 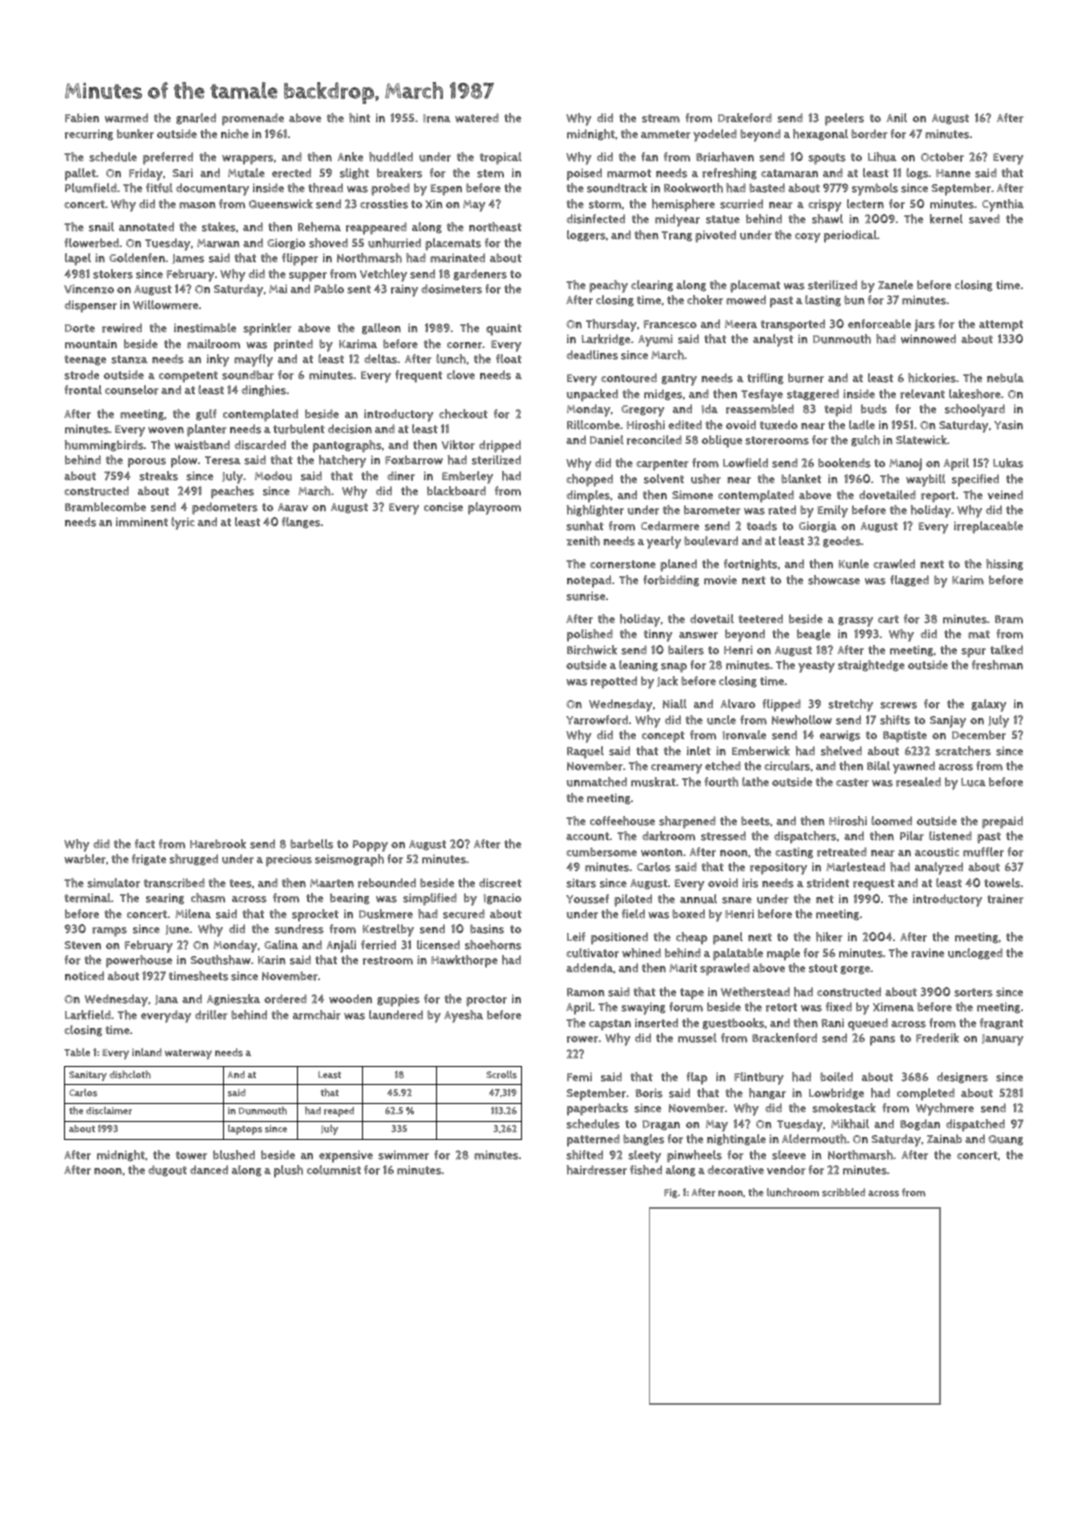 What do you see at coordinates (1002, 883) in the image?
I see `towels` at bounding box center [1002, 883].
